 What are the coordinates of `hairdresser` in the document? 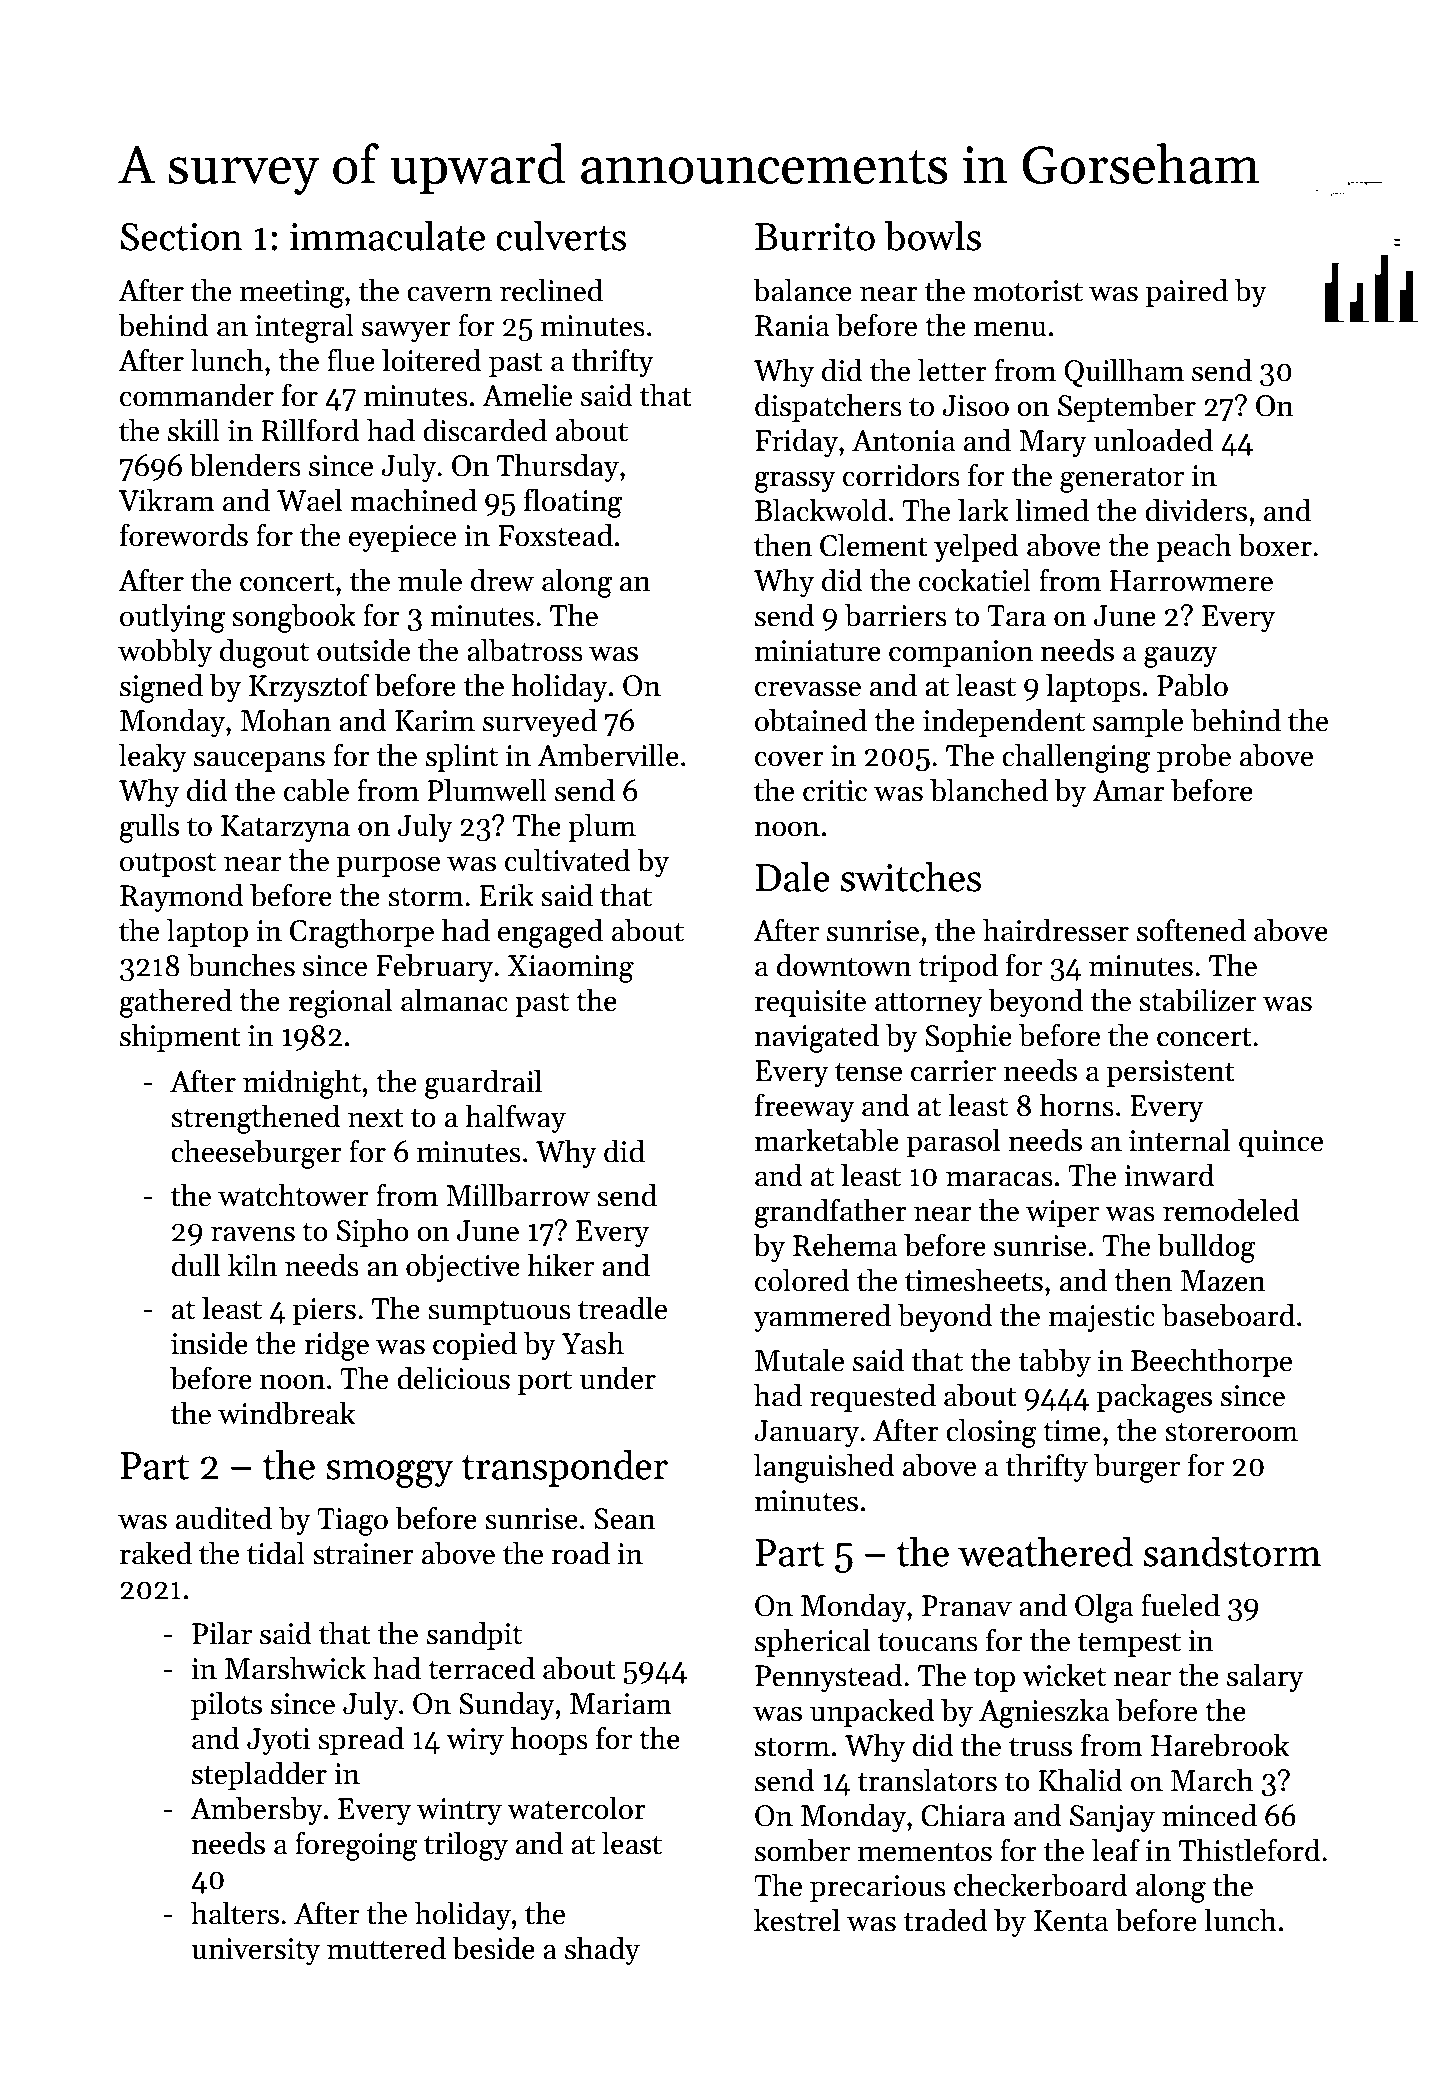 It's located at (1056, 930).
